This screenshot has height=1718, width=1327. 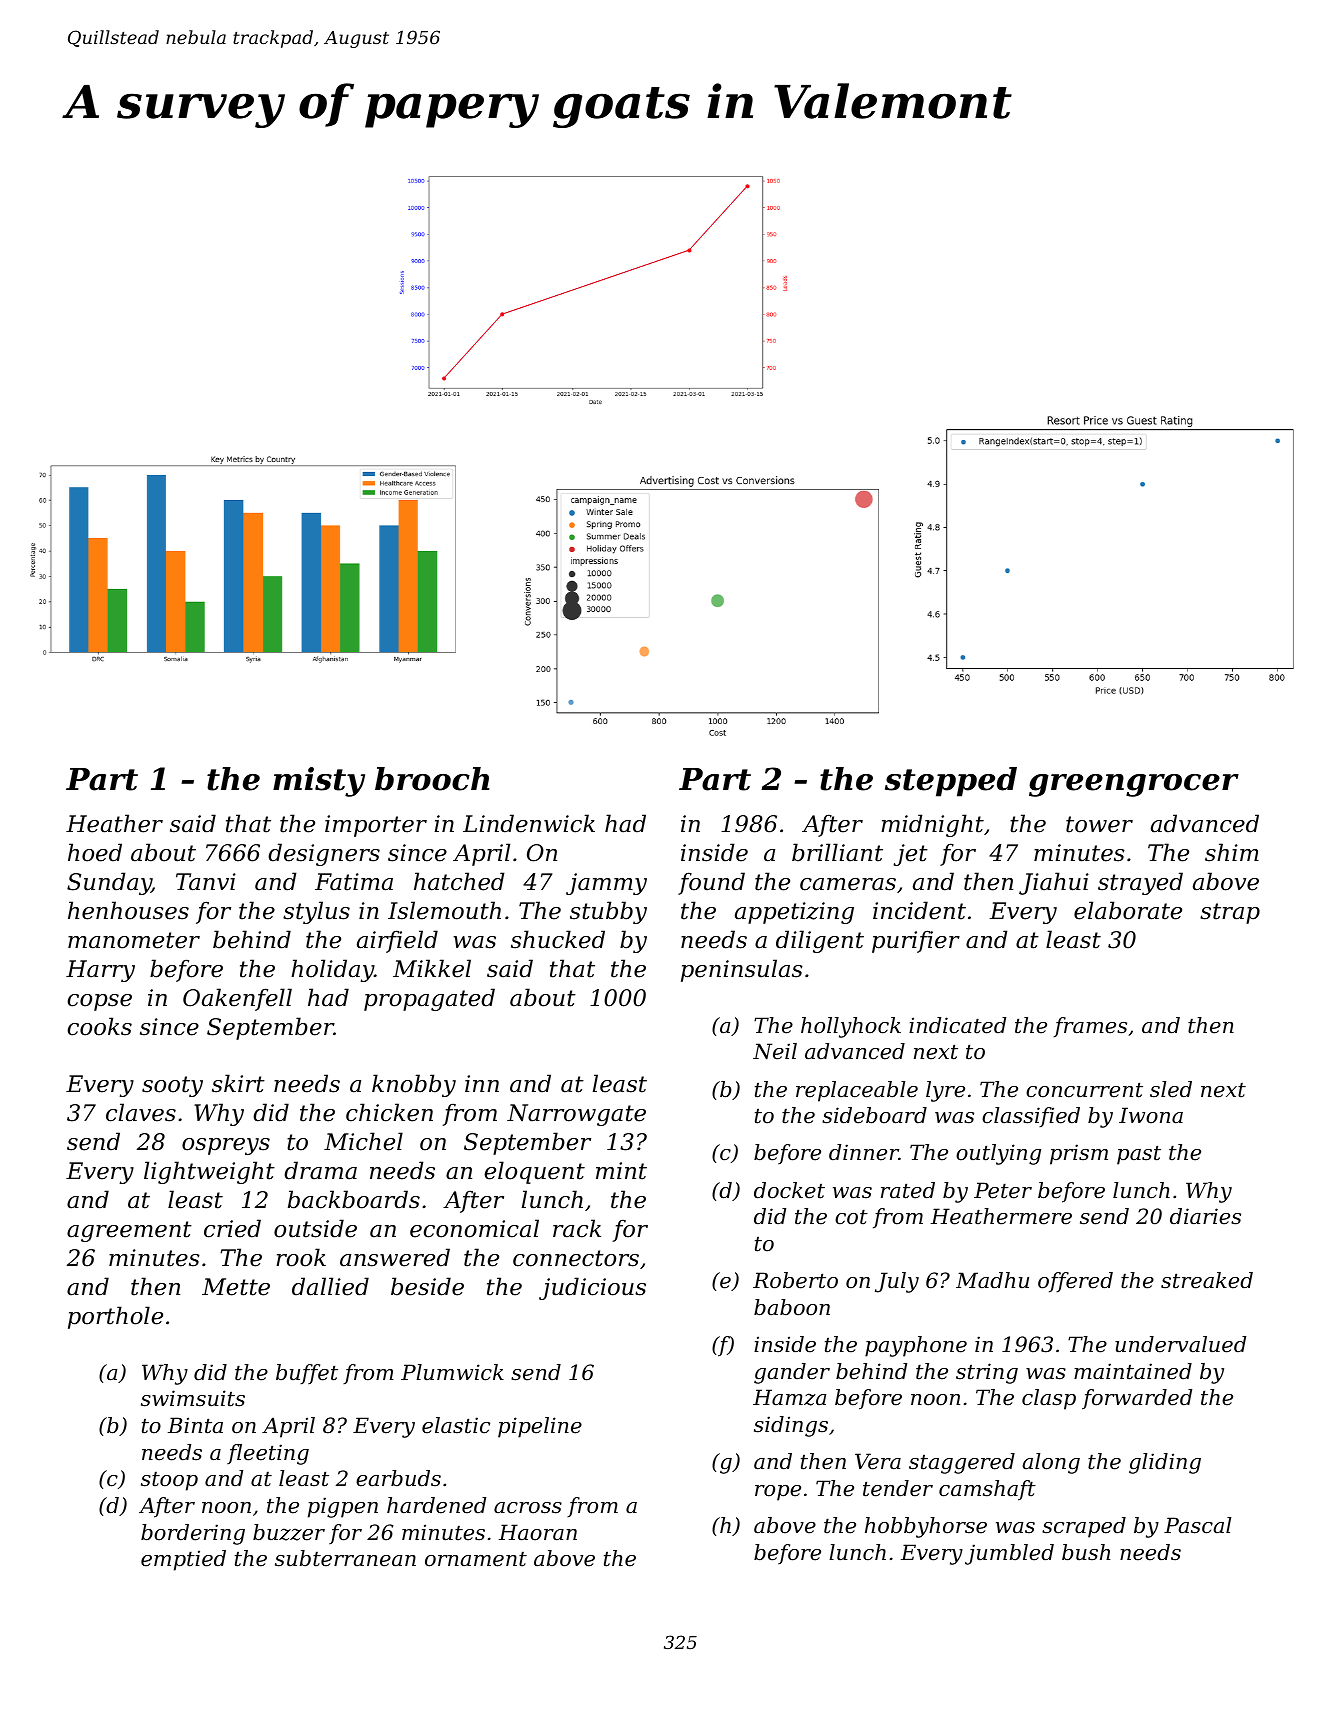 I want to click on docket, so click(x=789, y=1190).
